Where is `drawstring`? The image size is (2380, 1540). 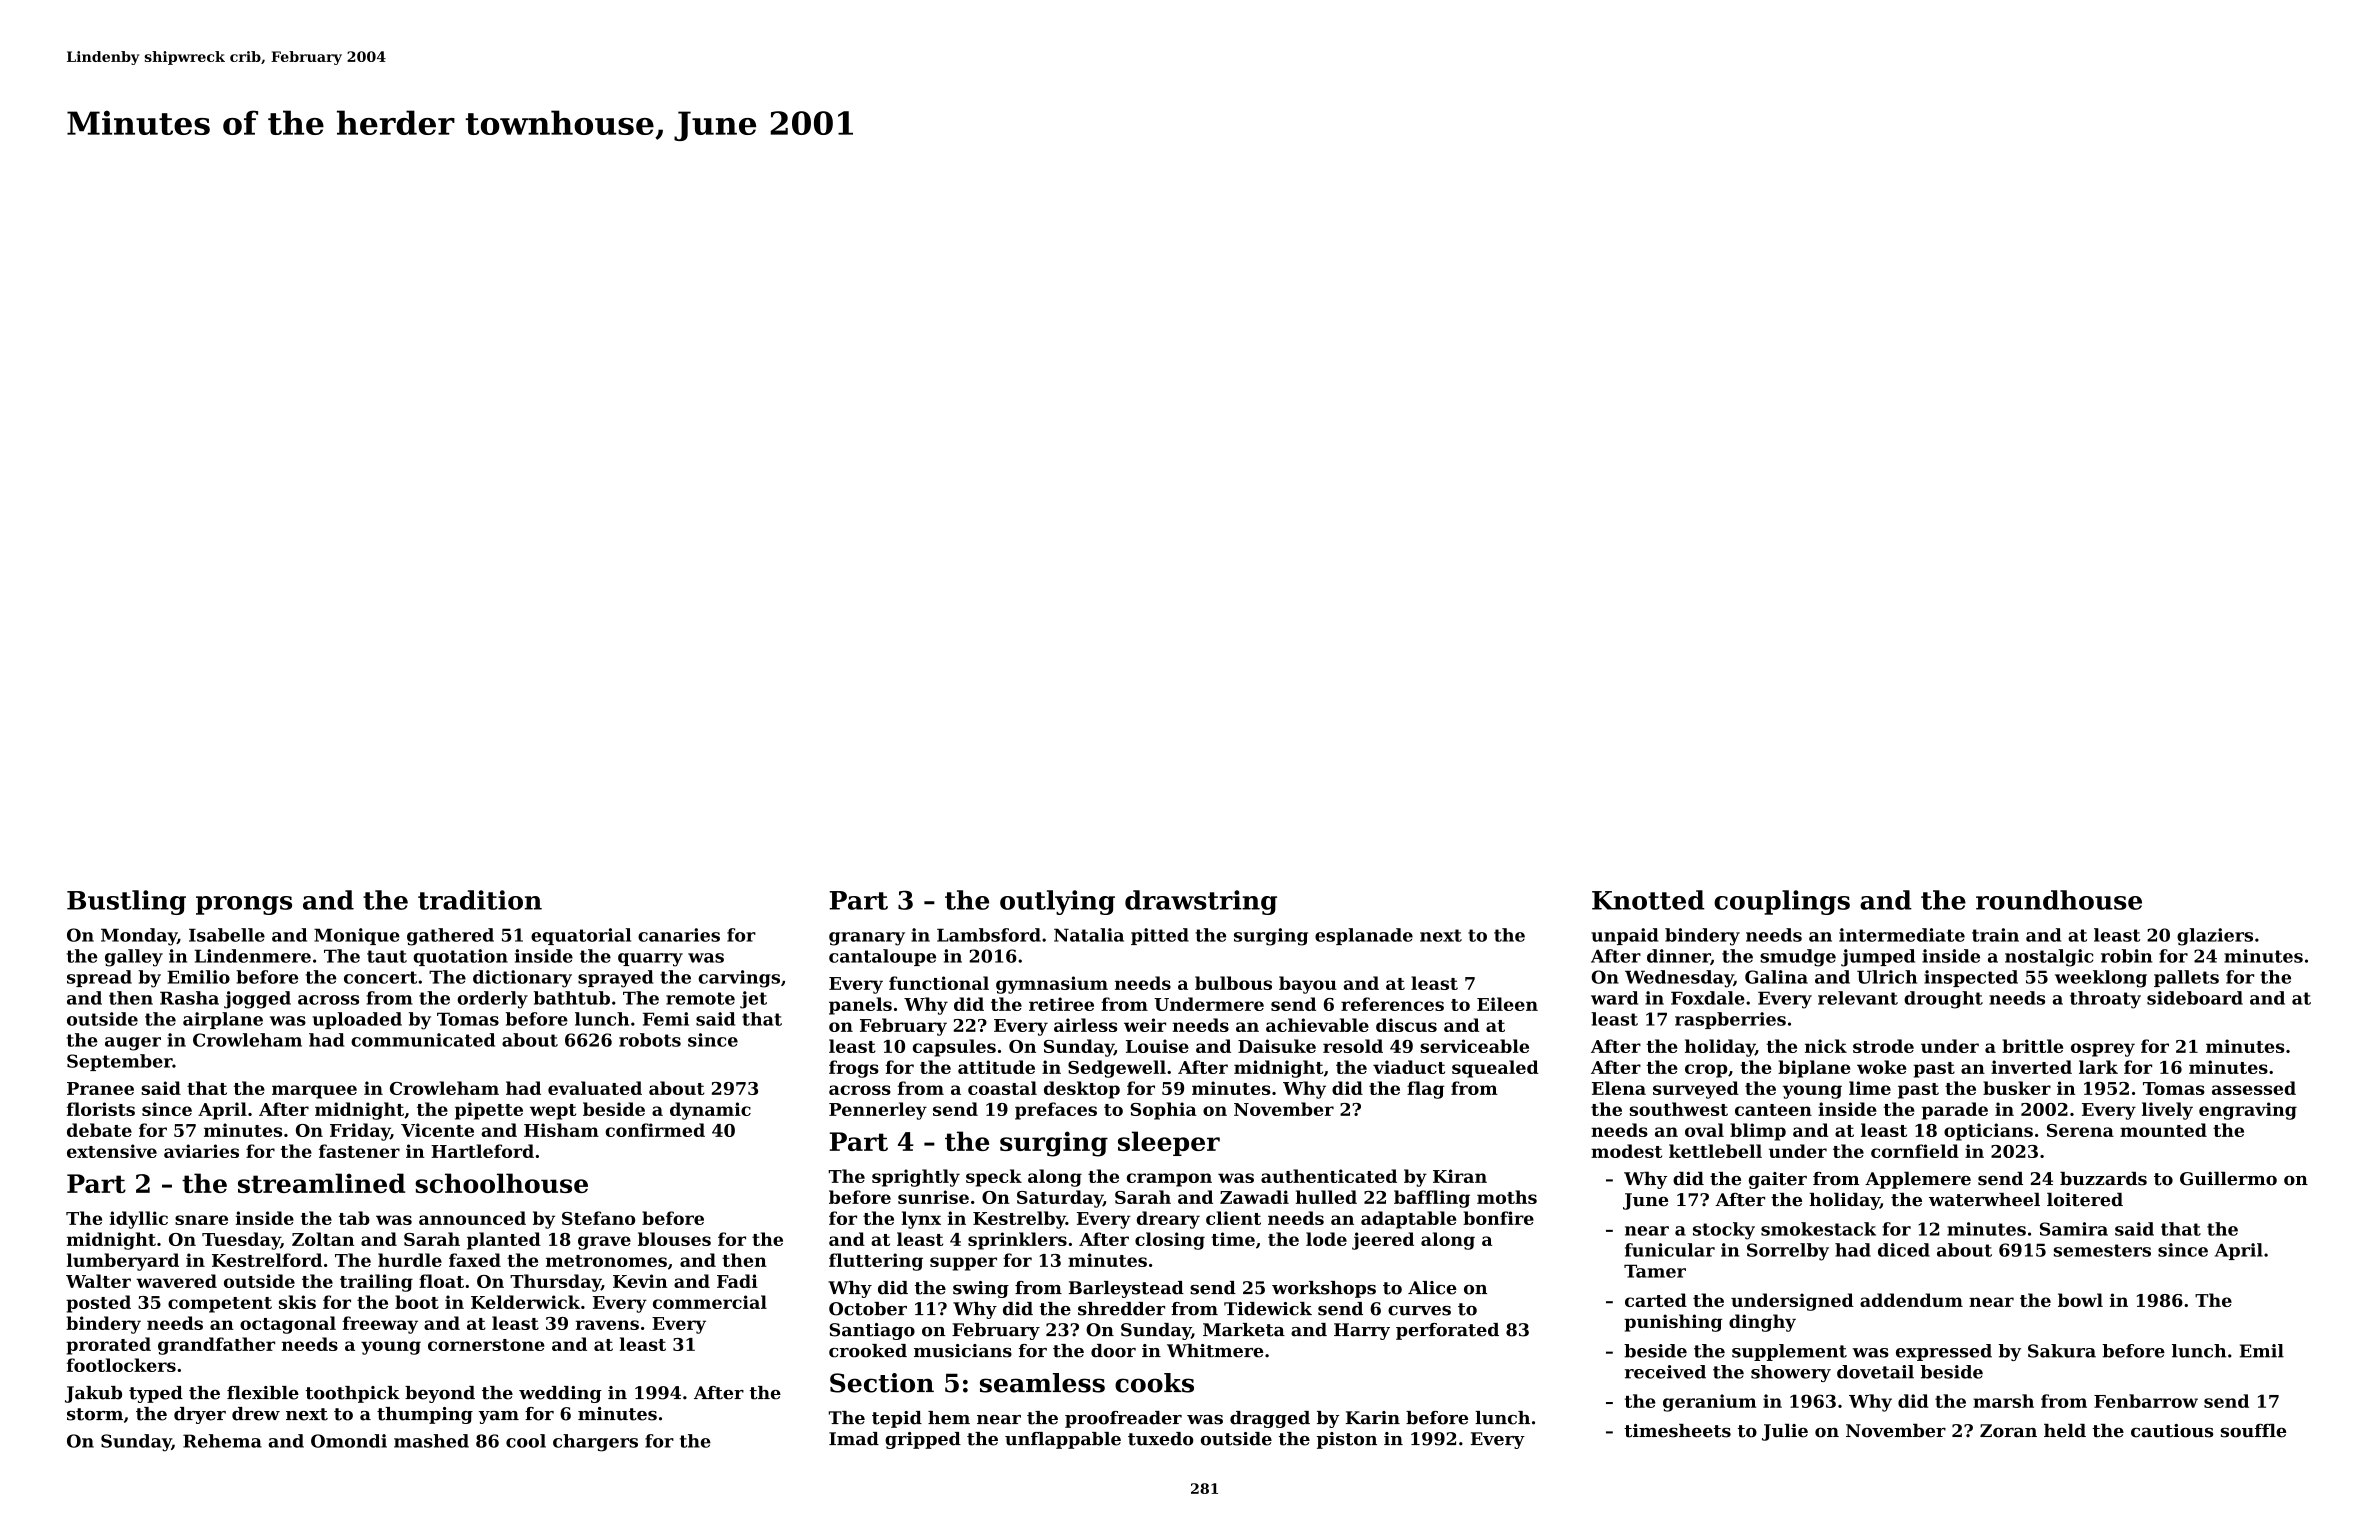 drawstring is located at coordinates (1201, 902).
